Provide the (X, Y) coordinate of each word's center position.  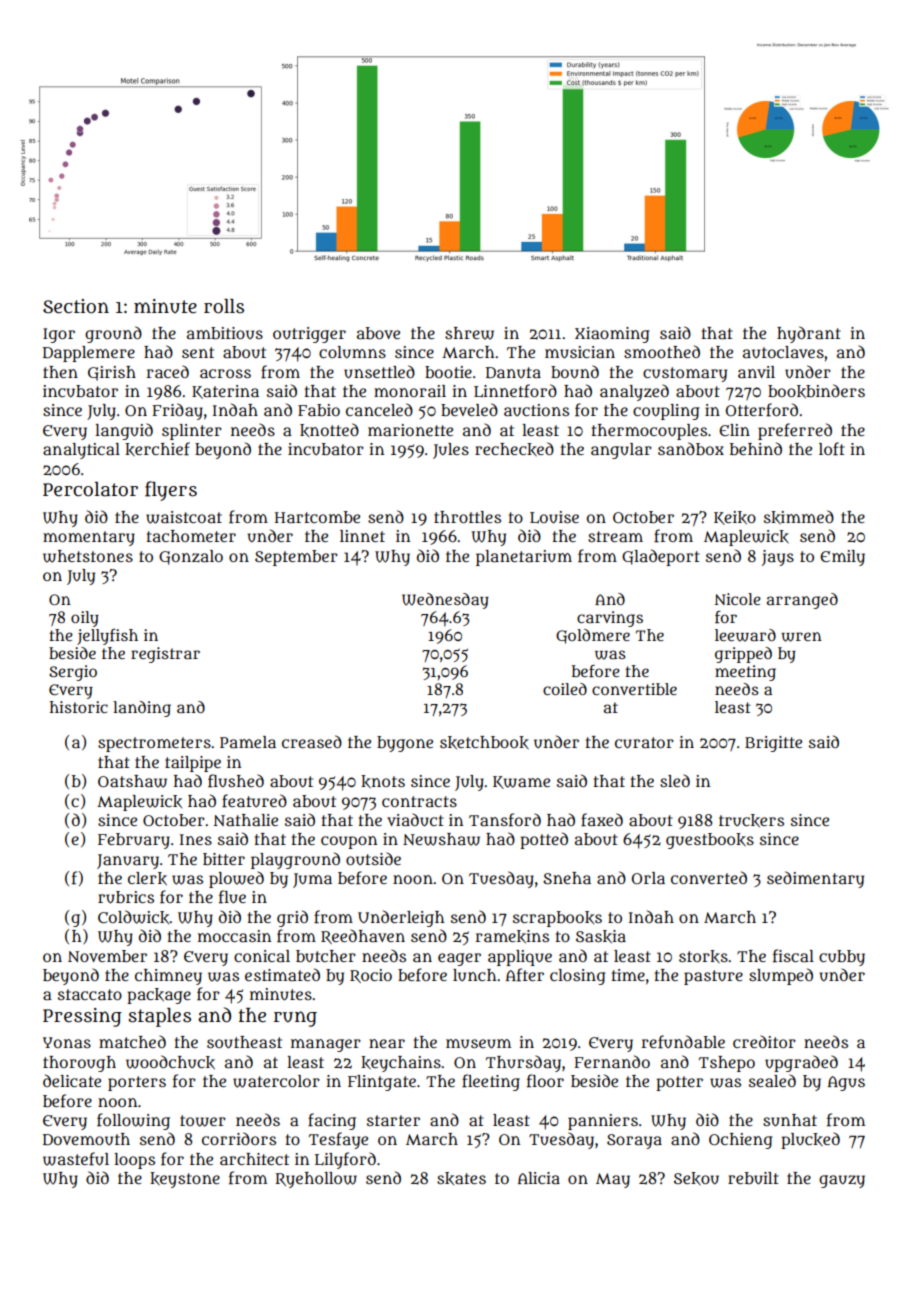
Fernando (612, 1061)
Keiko (735, 518)
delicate (72, 1080)
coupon (349, 842)
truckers (751, 821)
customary (685, 374)
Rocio (371, 976)
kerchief (157, 449)
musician (580, 352)
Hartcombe (317, 517)
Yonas (67, 1042)
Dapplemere (89, 354)
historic (79, 707)
